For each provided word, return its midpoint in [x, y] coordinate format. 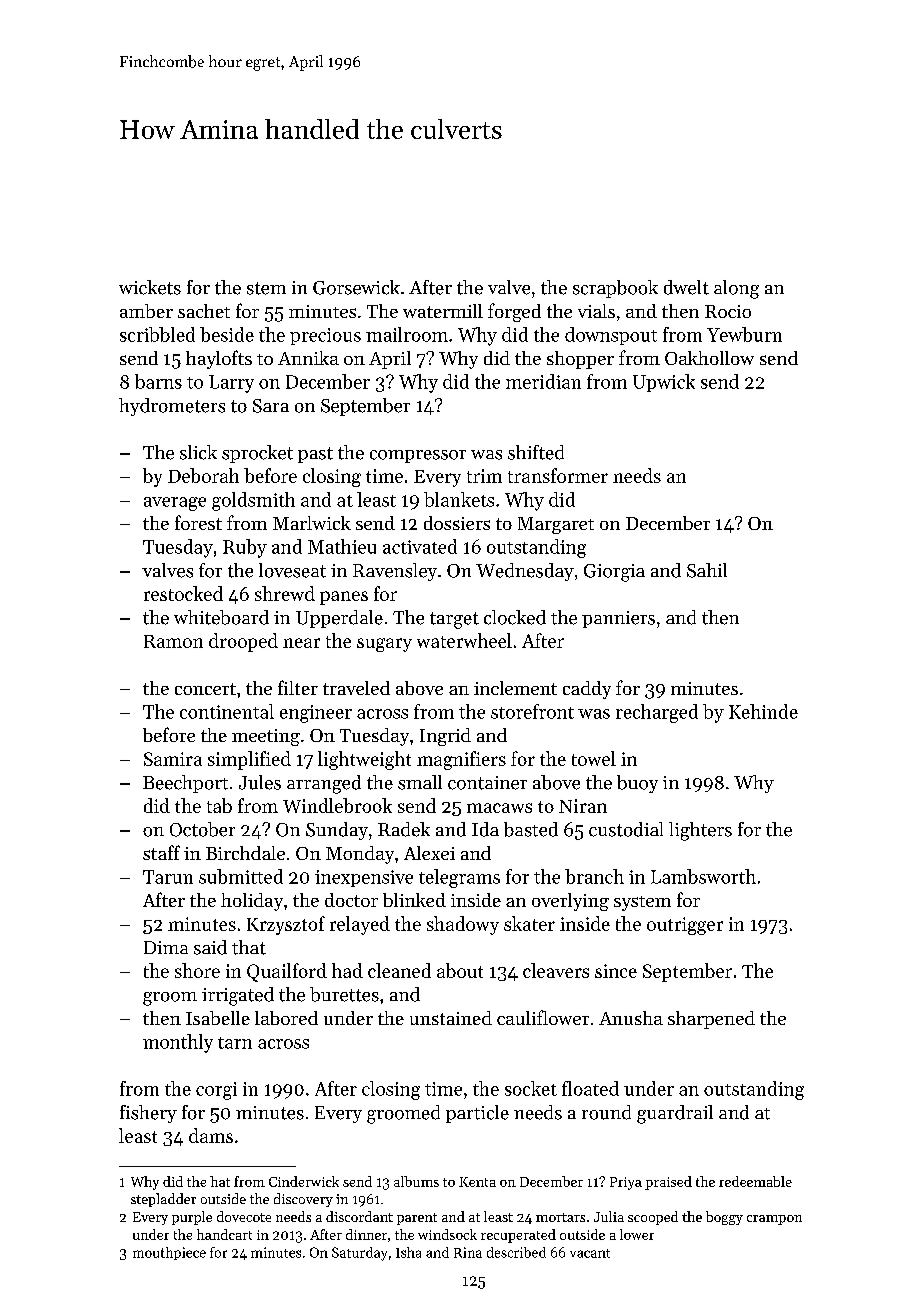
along [736, 289]
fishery [148, 1114]
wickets [150, 287]
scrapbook [615, 289]
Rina [468, 1252]
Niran [583, 806]
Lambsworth [703, 876]
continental [227, 711]
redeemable [755, 1181]
